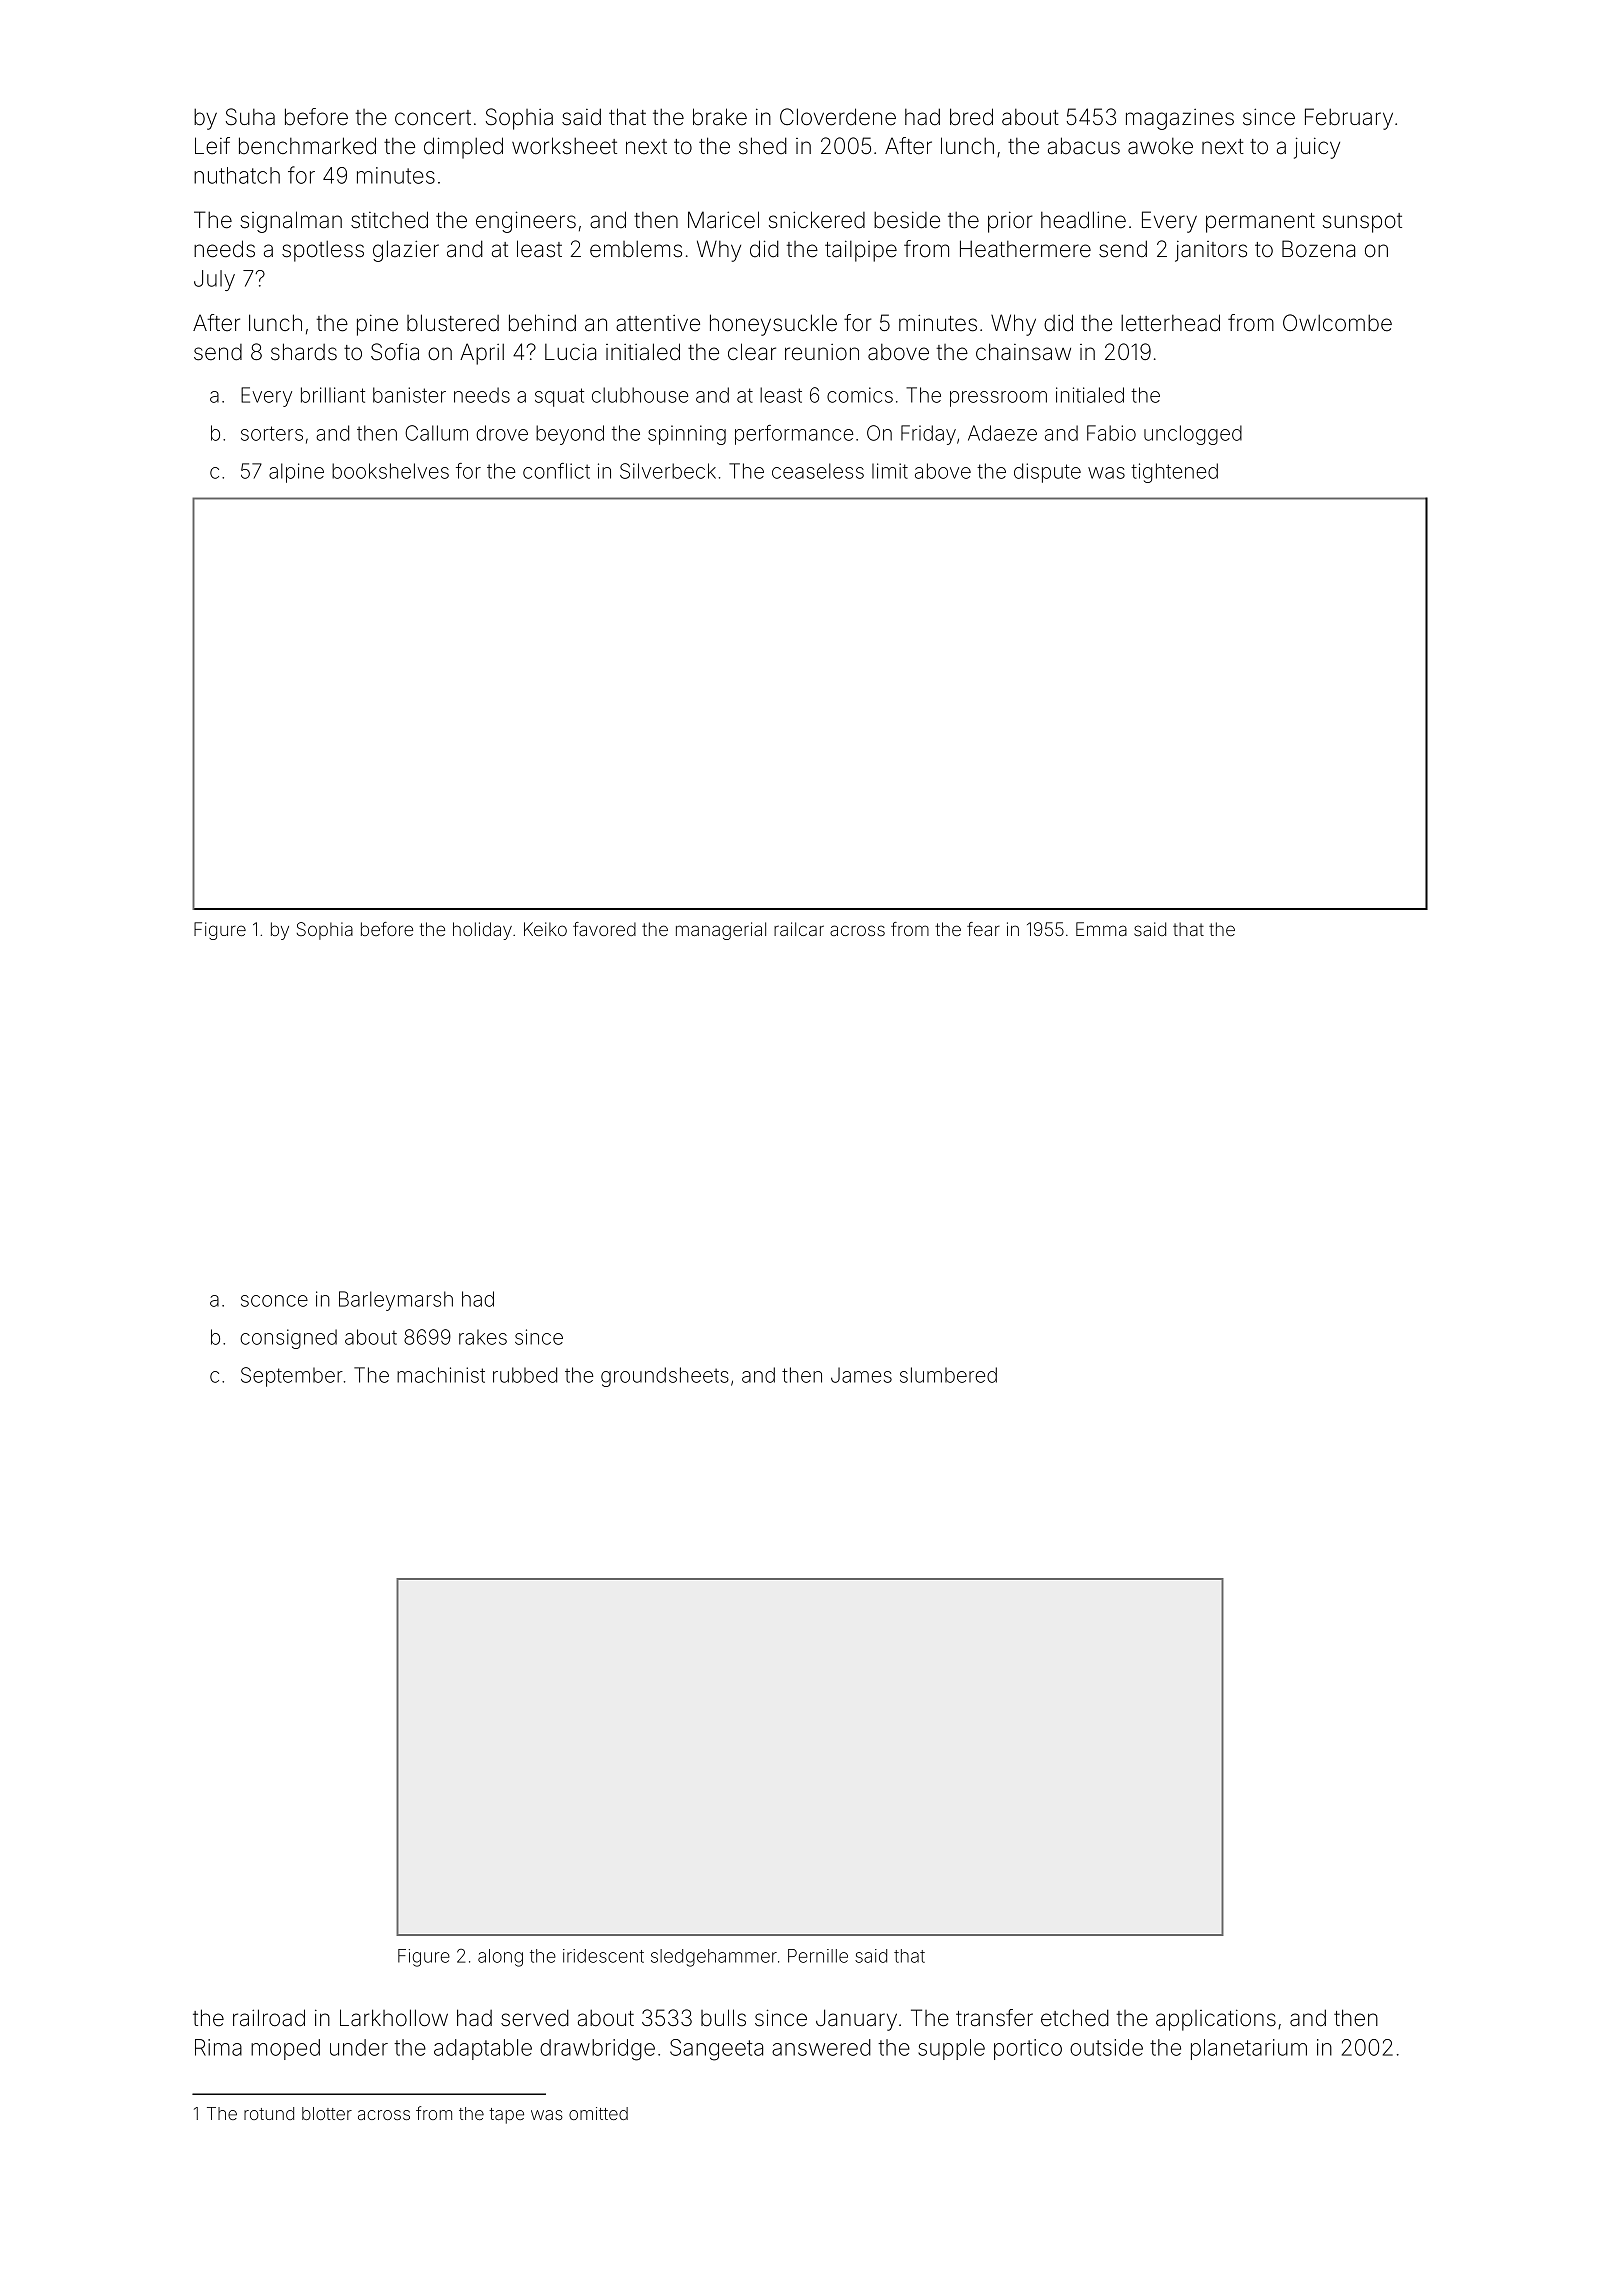 The image size is (1620, 2292). I want to click on Suha, so click(250, 117).
